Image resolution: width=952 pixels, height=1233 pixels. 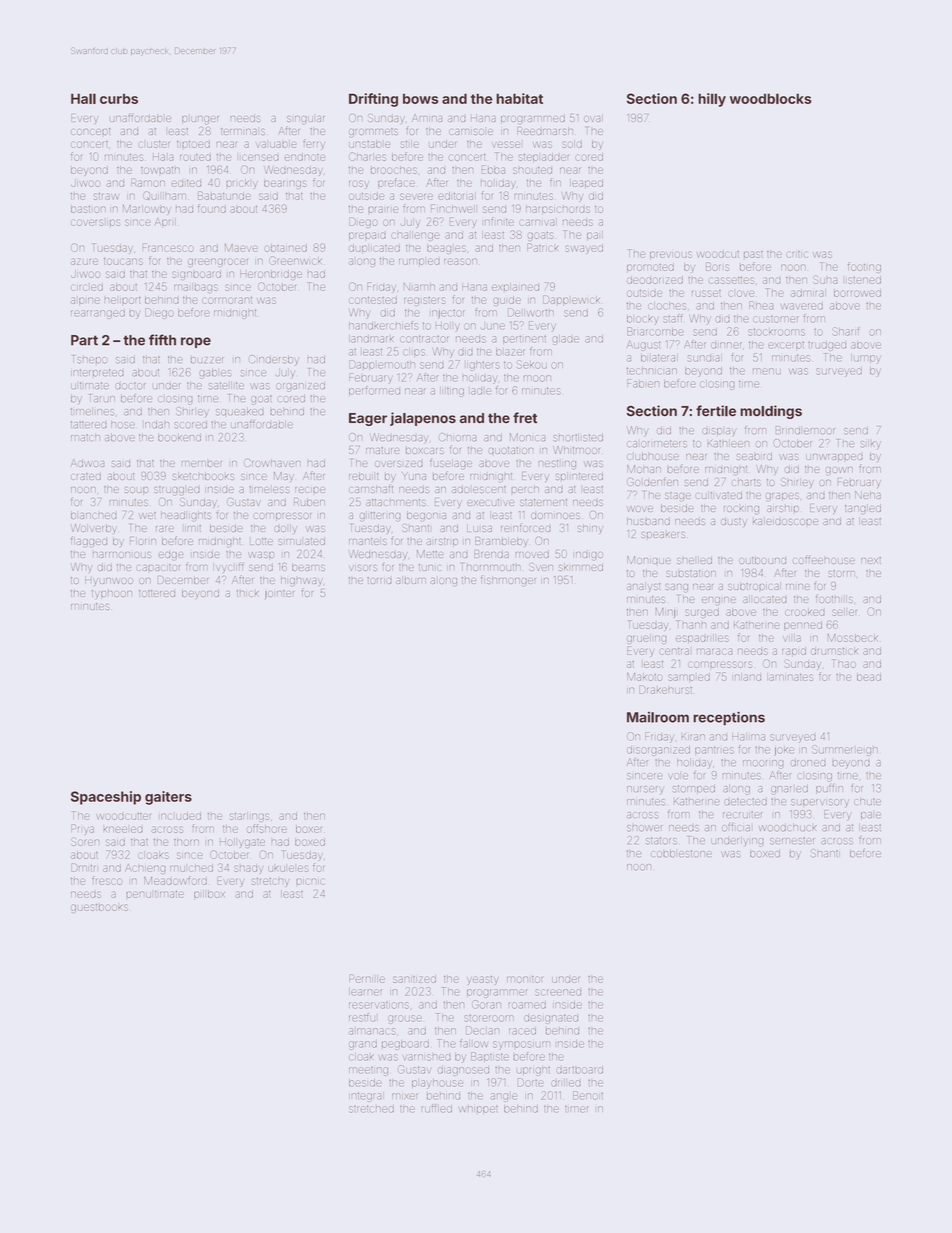 I want to click on offshore, so click(x=267, y=828).
